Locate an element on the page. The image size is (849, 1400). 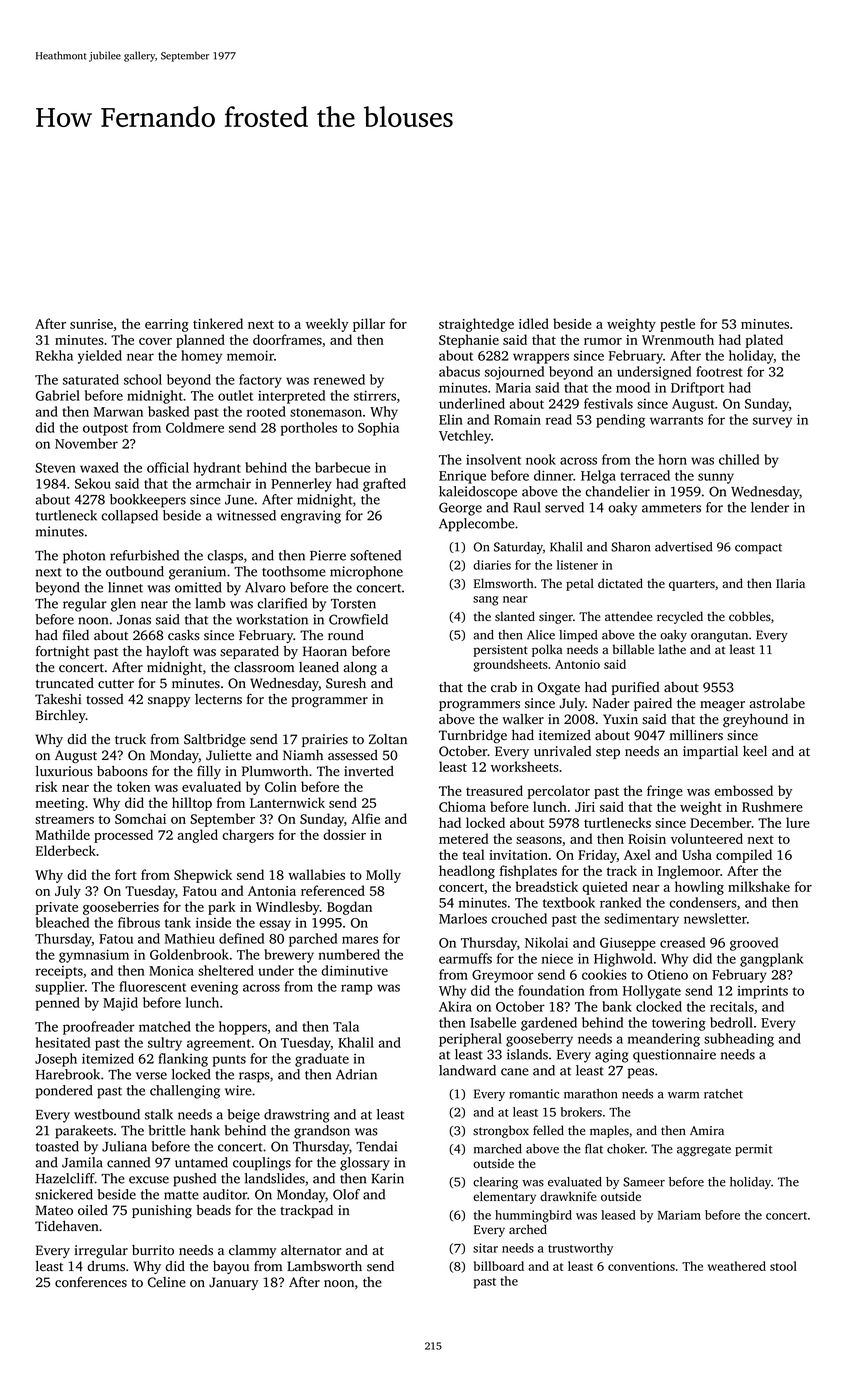
January is located at coordinates (233, 1283).
